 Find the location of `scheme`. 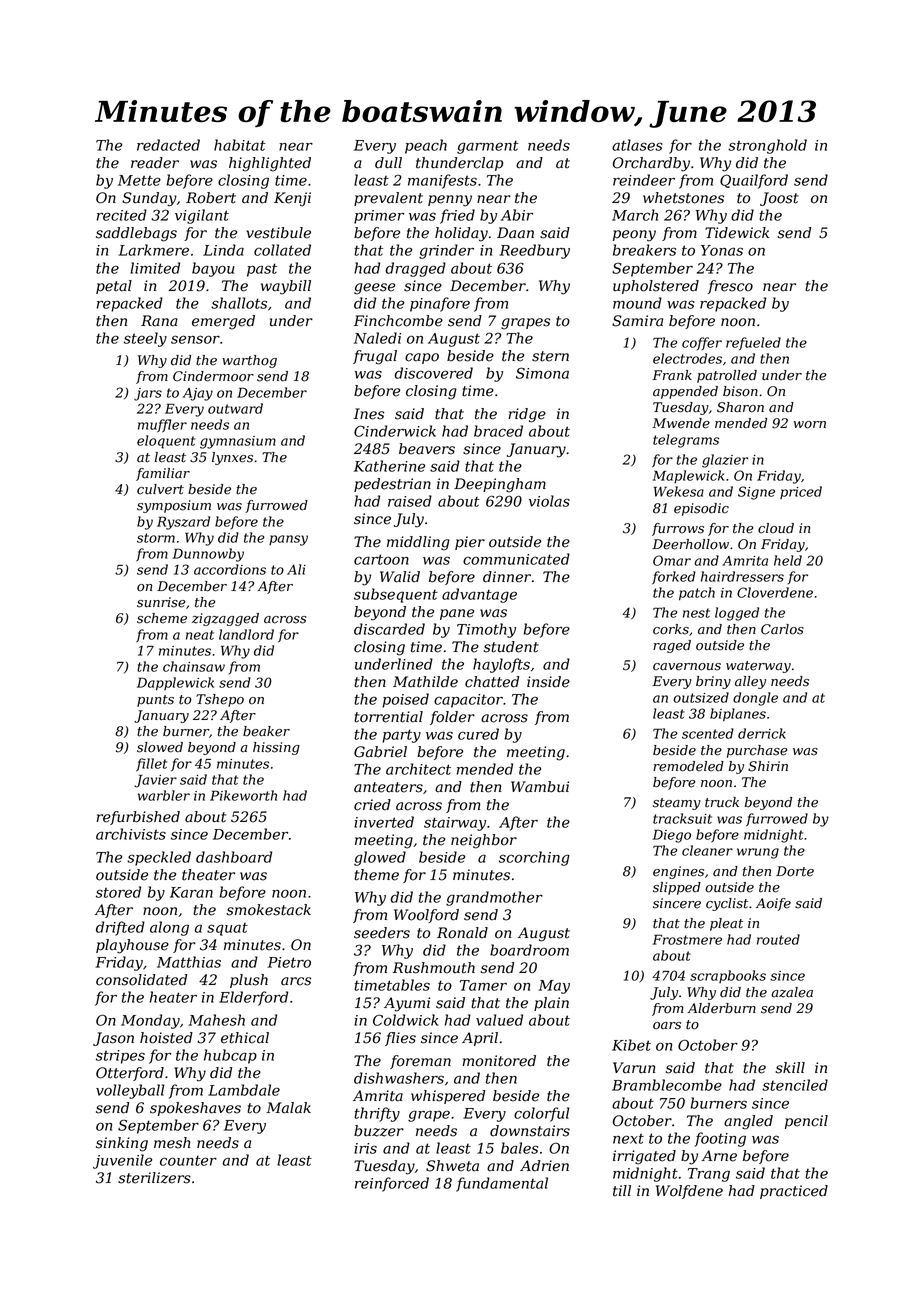

scheme is located at coordinates (162, 618).
